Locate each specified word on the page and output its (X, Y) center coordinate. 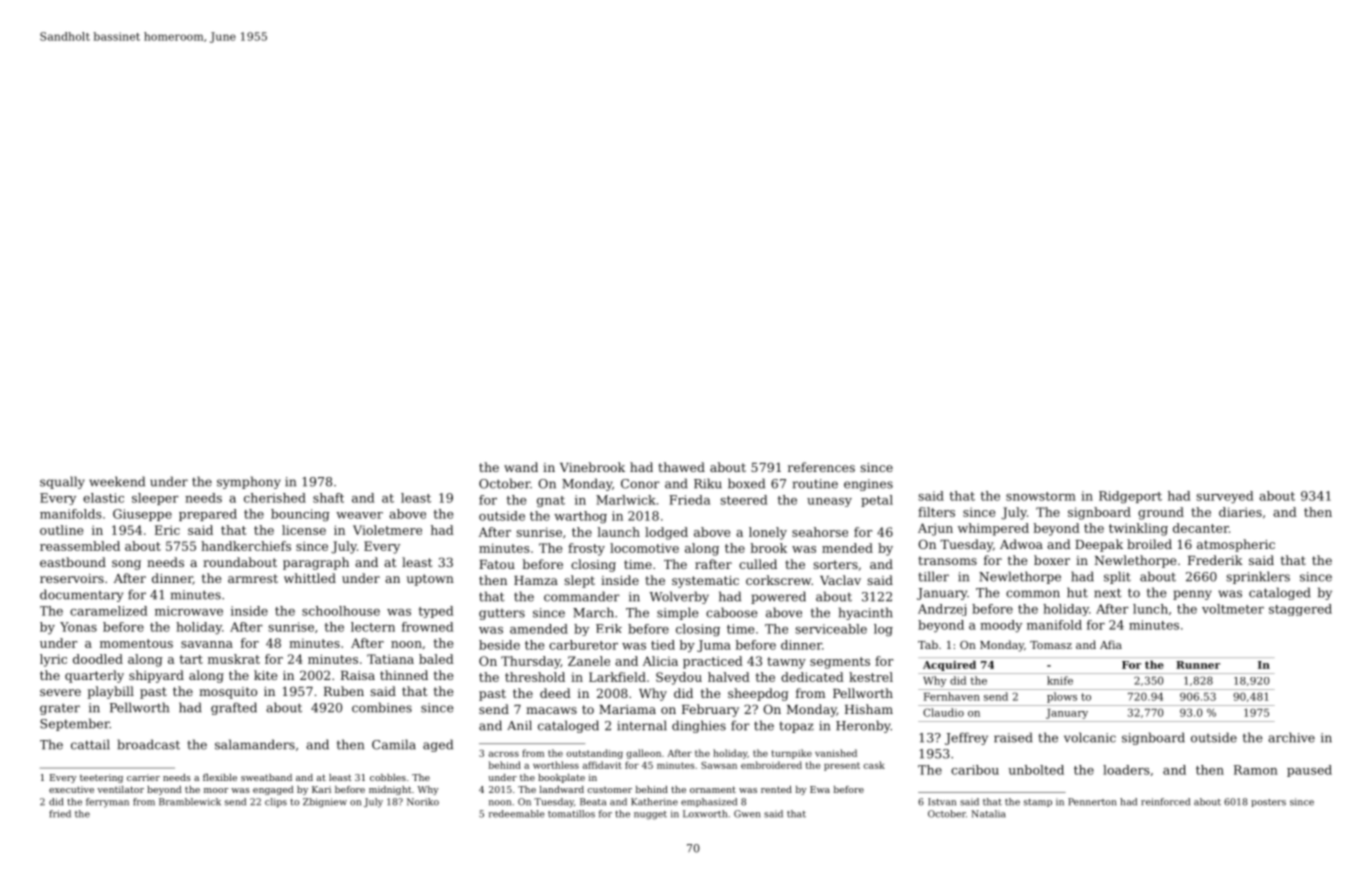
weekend (117, 481)
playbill (111, 692)
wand (521, 467)
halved (729, 677)
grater (60, 709)
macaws (551, 710)
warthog (580, 517)
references (821, 467)
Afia (1111, 644)
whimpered (993, 529)
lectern (373, 627)
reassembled (80, 546)
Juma (714, 646)
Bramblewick (190, 802)
